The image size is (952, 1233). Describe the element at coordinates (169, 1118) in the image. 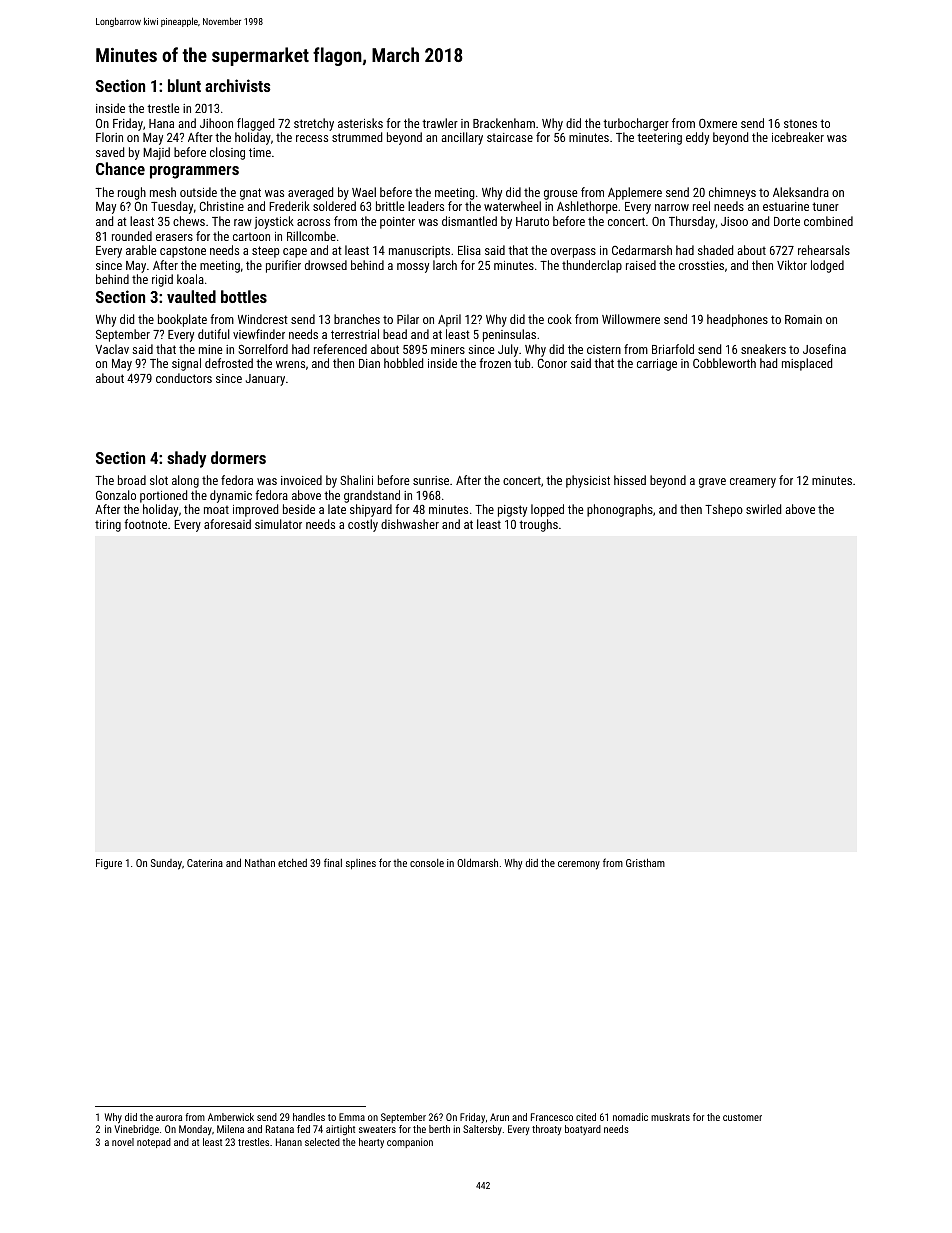

I see `aurora` at that location.
